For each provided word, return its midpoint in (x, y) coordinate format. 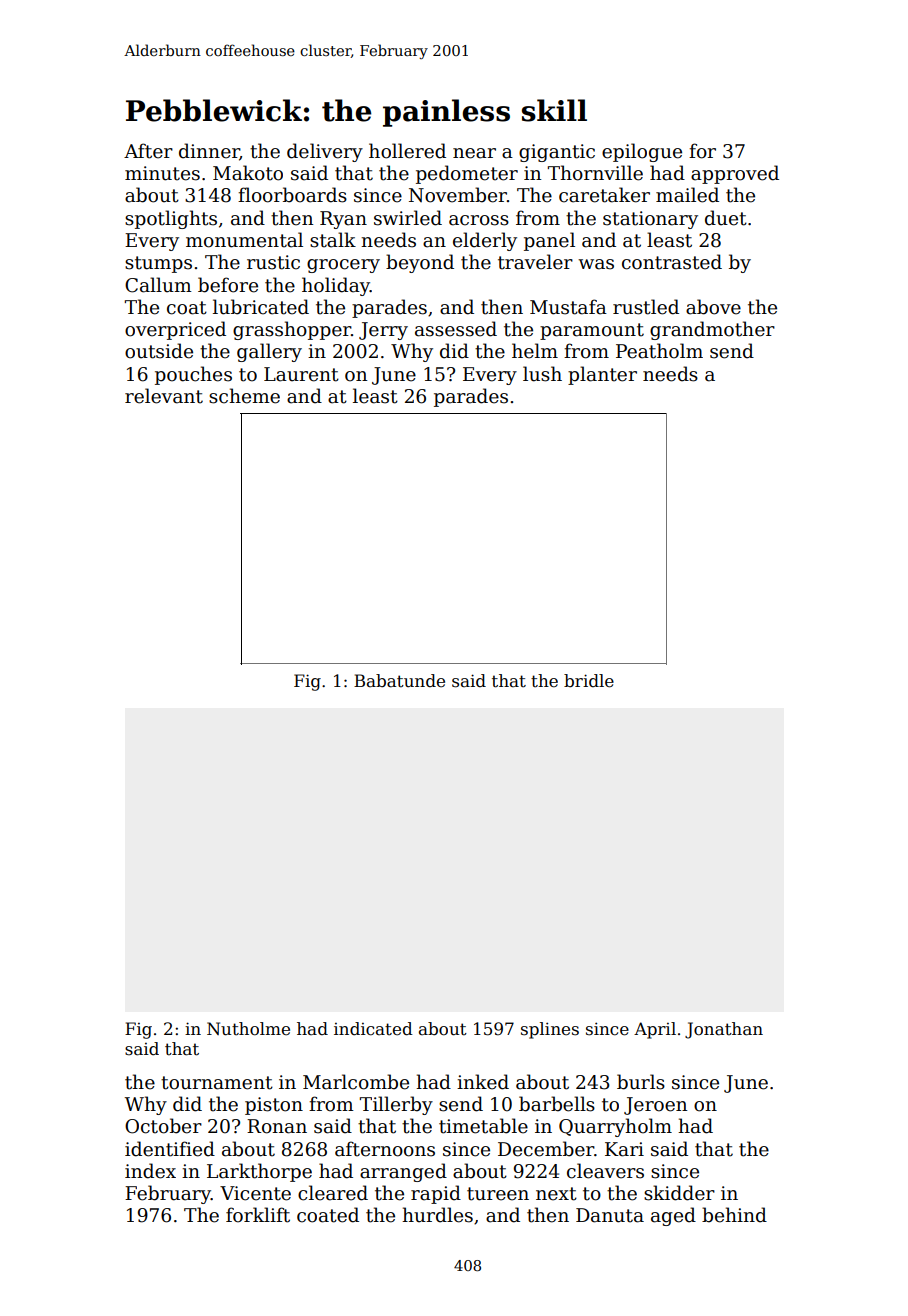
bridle (589, 681)
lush (542, 374)
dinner (209, 152)
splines (550, 1030)
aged (673, 1216)
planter (602, 375)
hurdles (437, 1215)
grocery (343, 266)
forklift (258, 1215)
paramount (592, 331)
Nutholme (248, 1029)
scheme (244, 396)
